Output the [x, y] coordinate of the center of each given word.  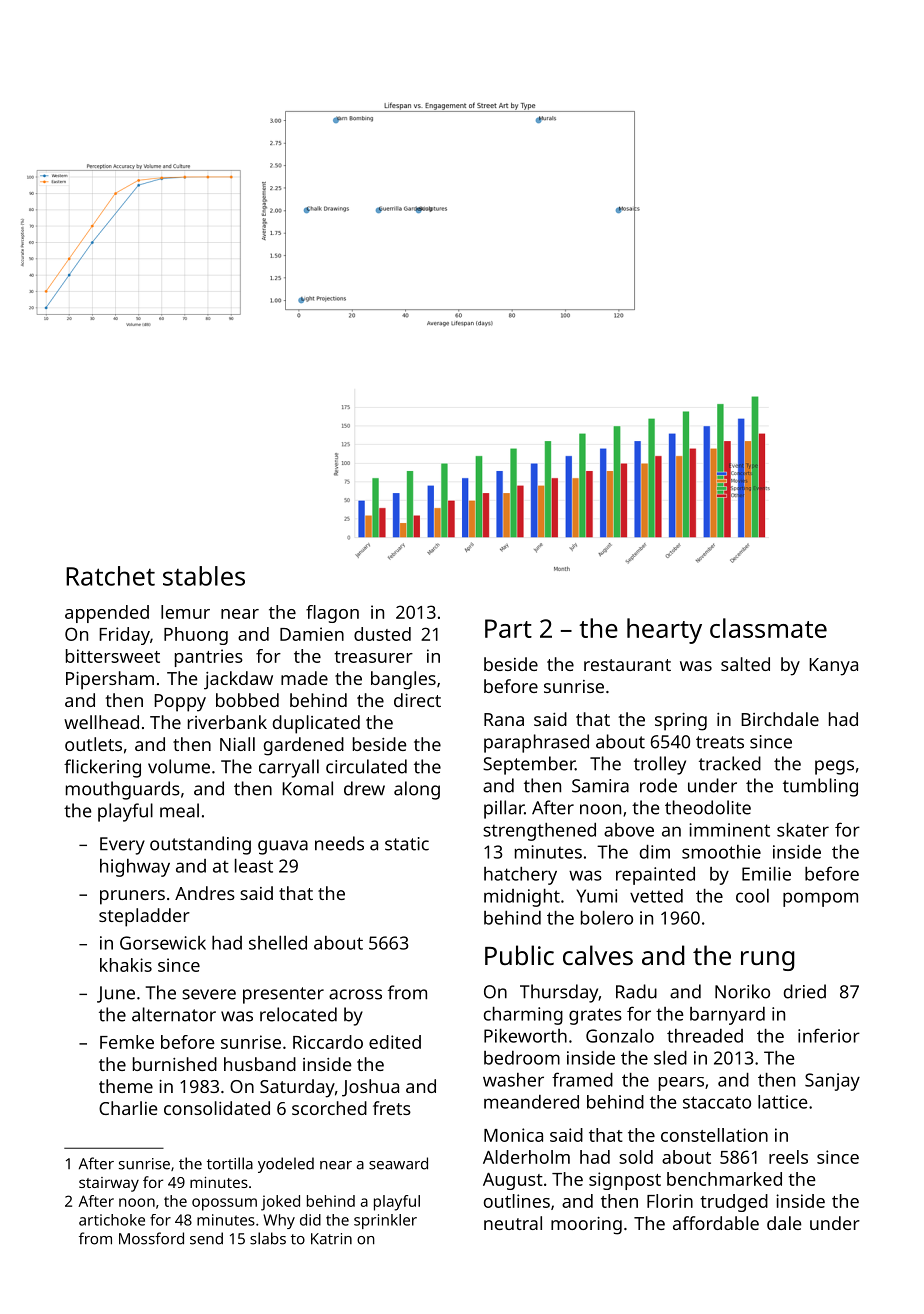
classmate [768, 628]
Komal [307, 788]
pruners [132, 897]
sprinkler [385, 1221]
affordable [716, 1223]
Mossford [151, 1238]
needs [339, 843]
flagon [332, 614]
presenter [283, 995]
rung [768, 961]
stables [204, 576]
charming [523, 1016]
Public [519, 955]
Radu [636, 991]
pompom [820, 899]
